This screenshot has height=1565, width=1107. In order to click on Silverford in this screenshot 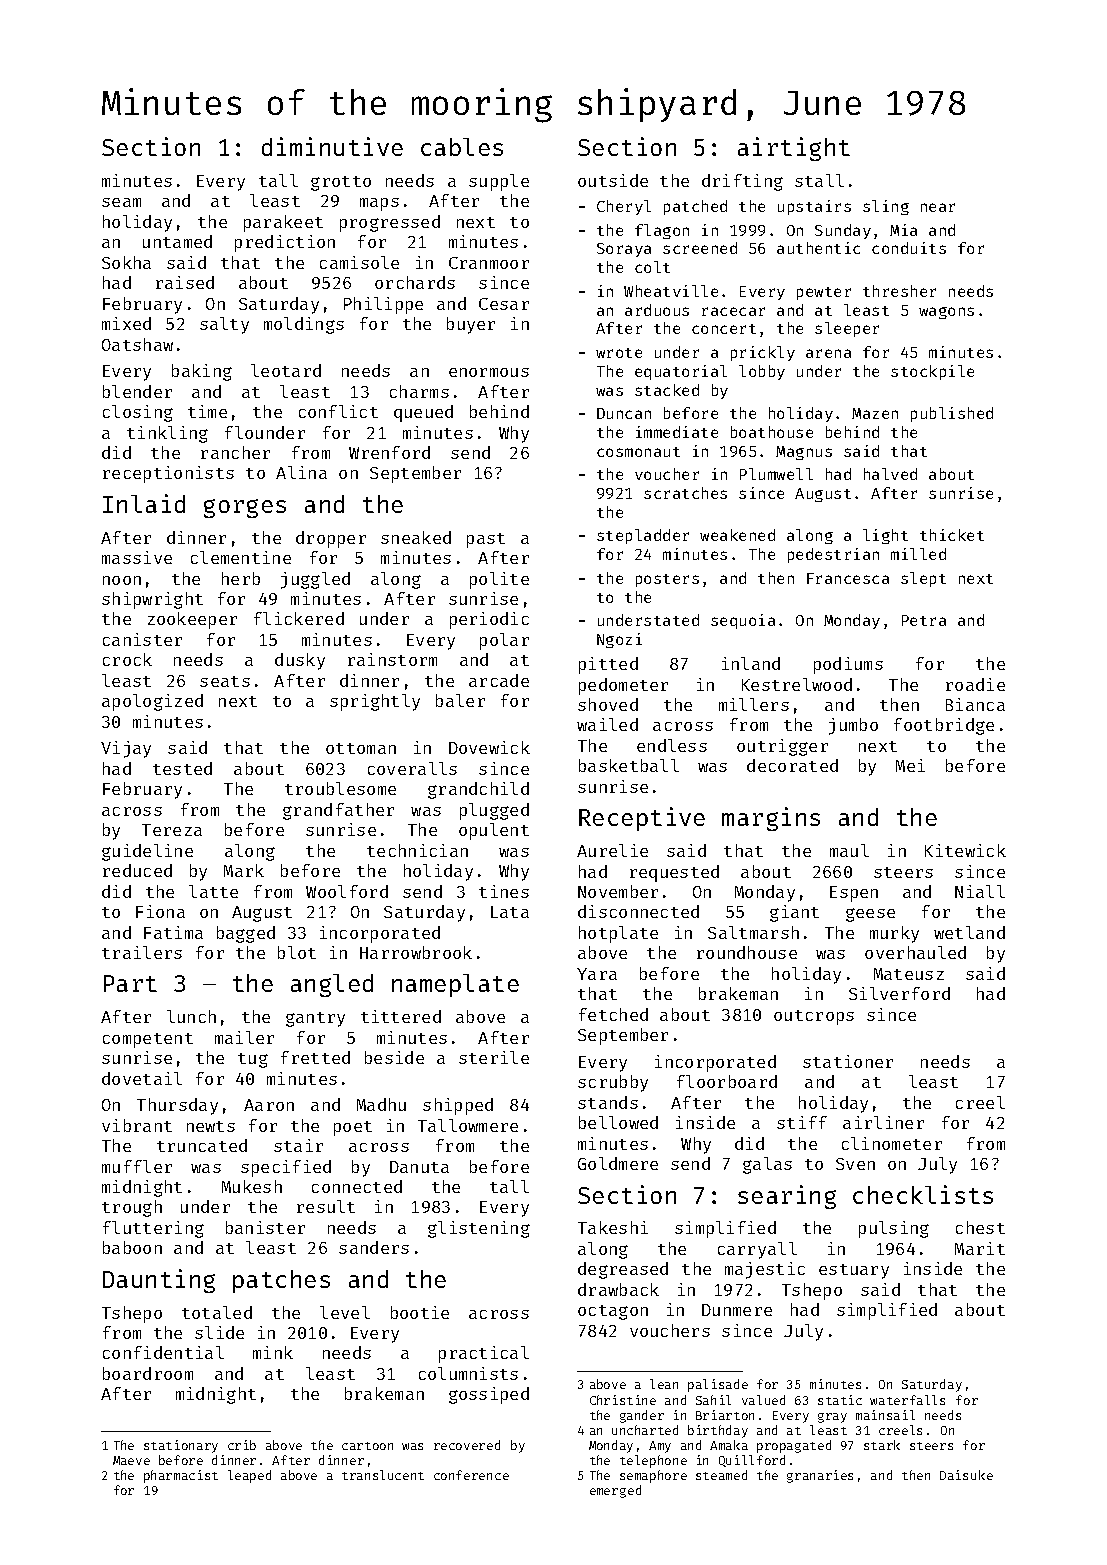, I will do `click(899, 993)`.
